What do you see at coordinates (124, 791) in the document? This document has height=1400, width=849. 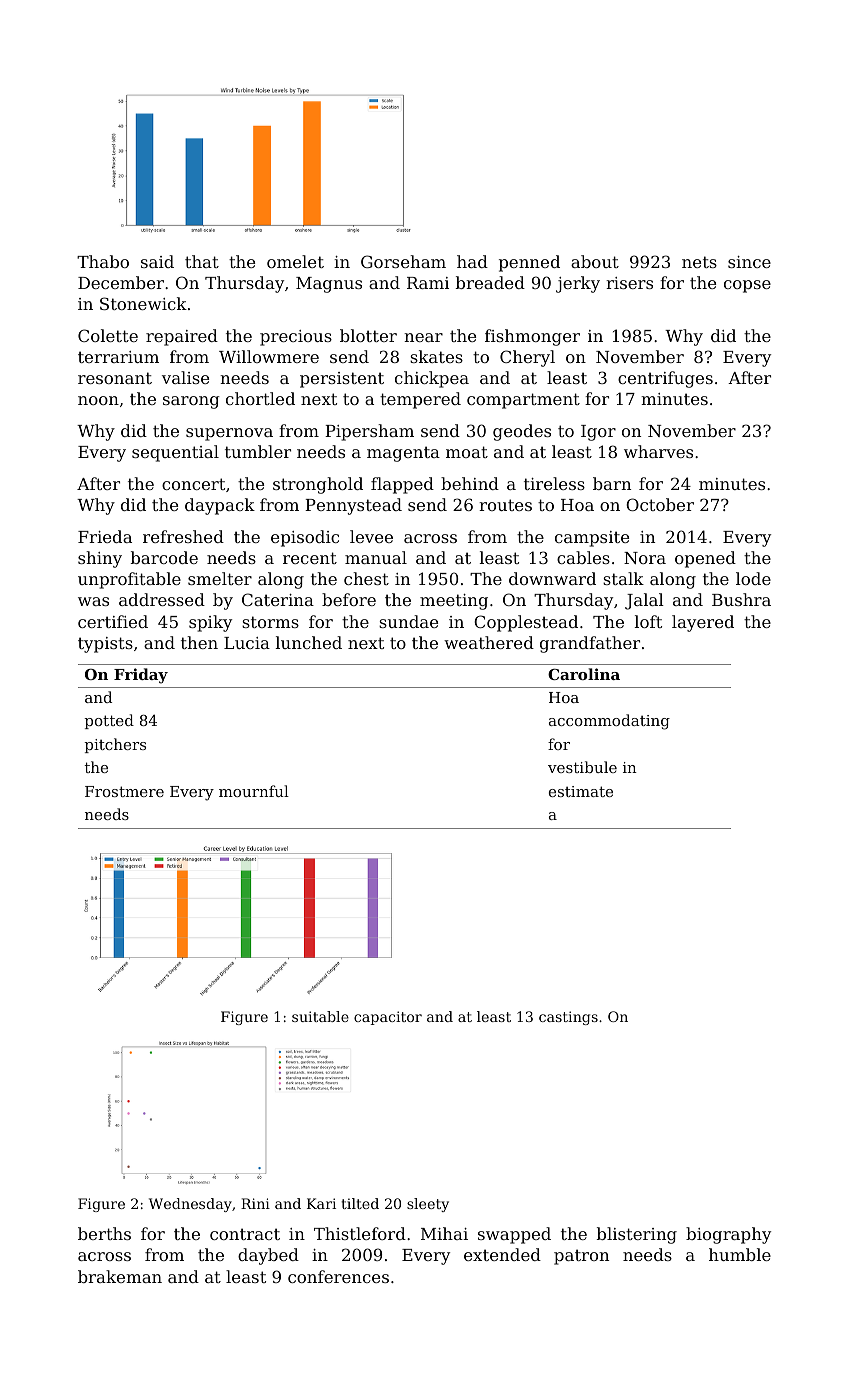 I see `Frostmere` at bounding box center [124, 791].
